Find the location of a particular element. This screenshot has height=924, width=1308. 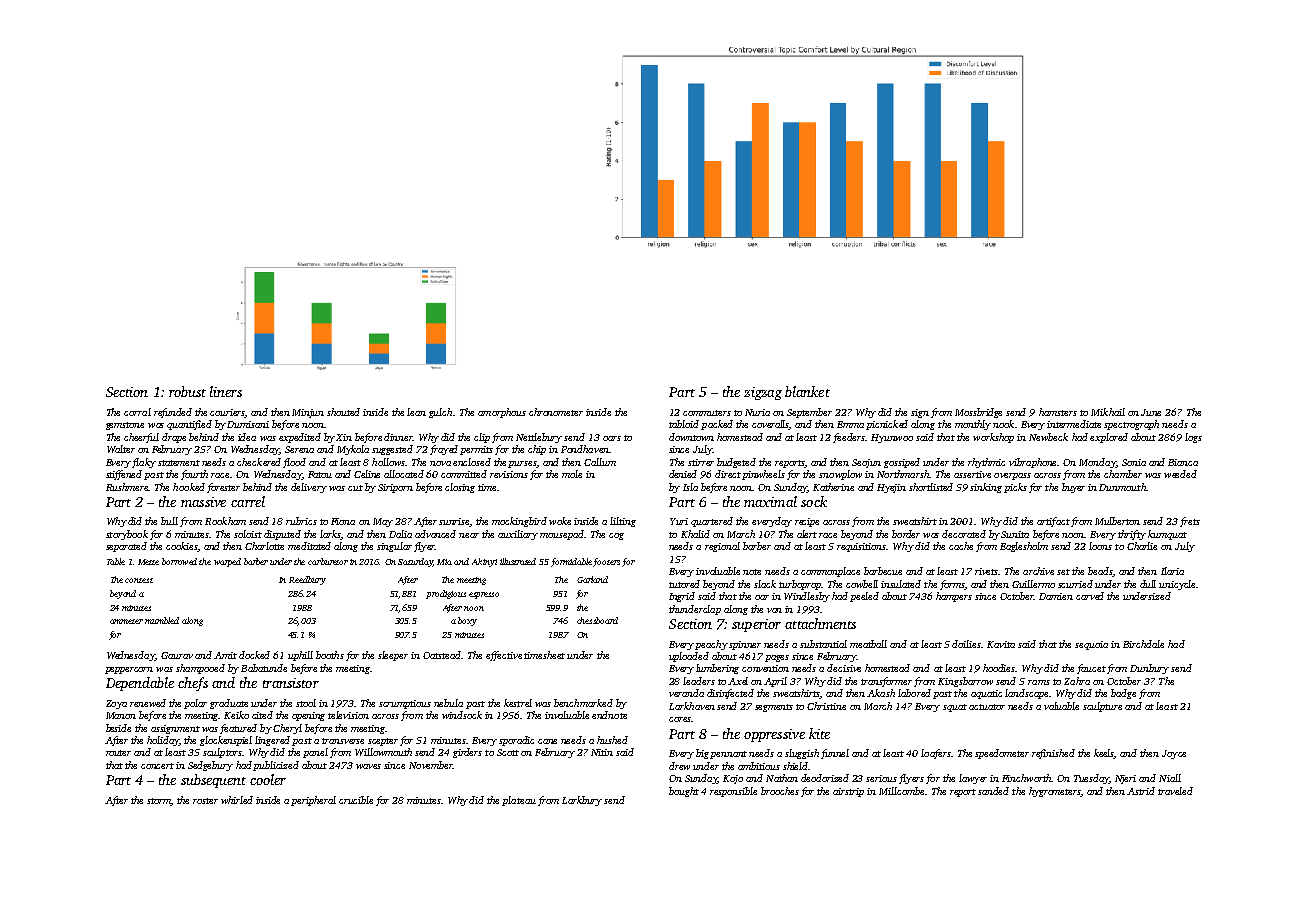

Mikhail is located at coordinates (1108, 412).
